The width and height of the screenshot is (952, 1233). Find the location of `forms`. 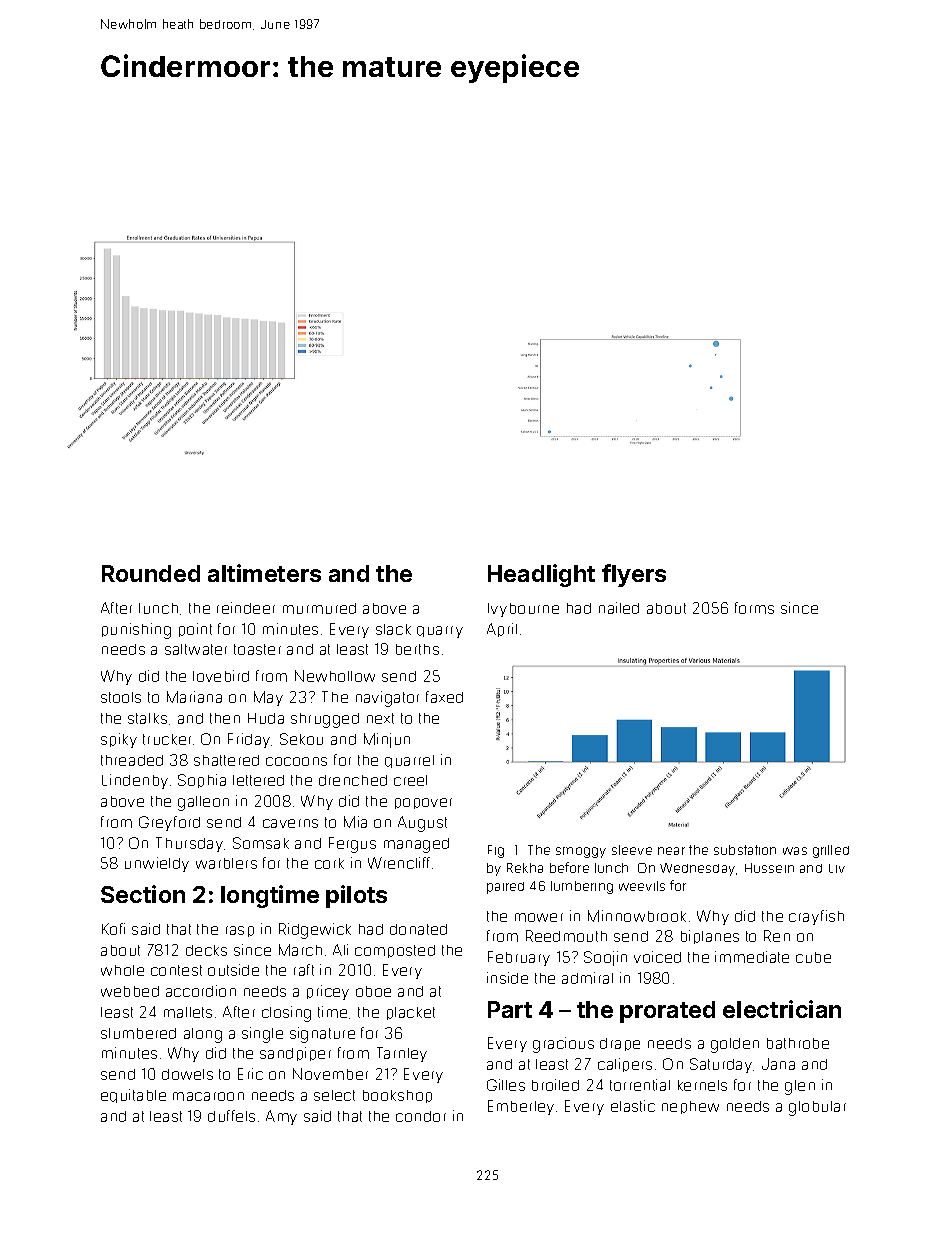

forms is located at coordinates (754, 608).
